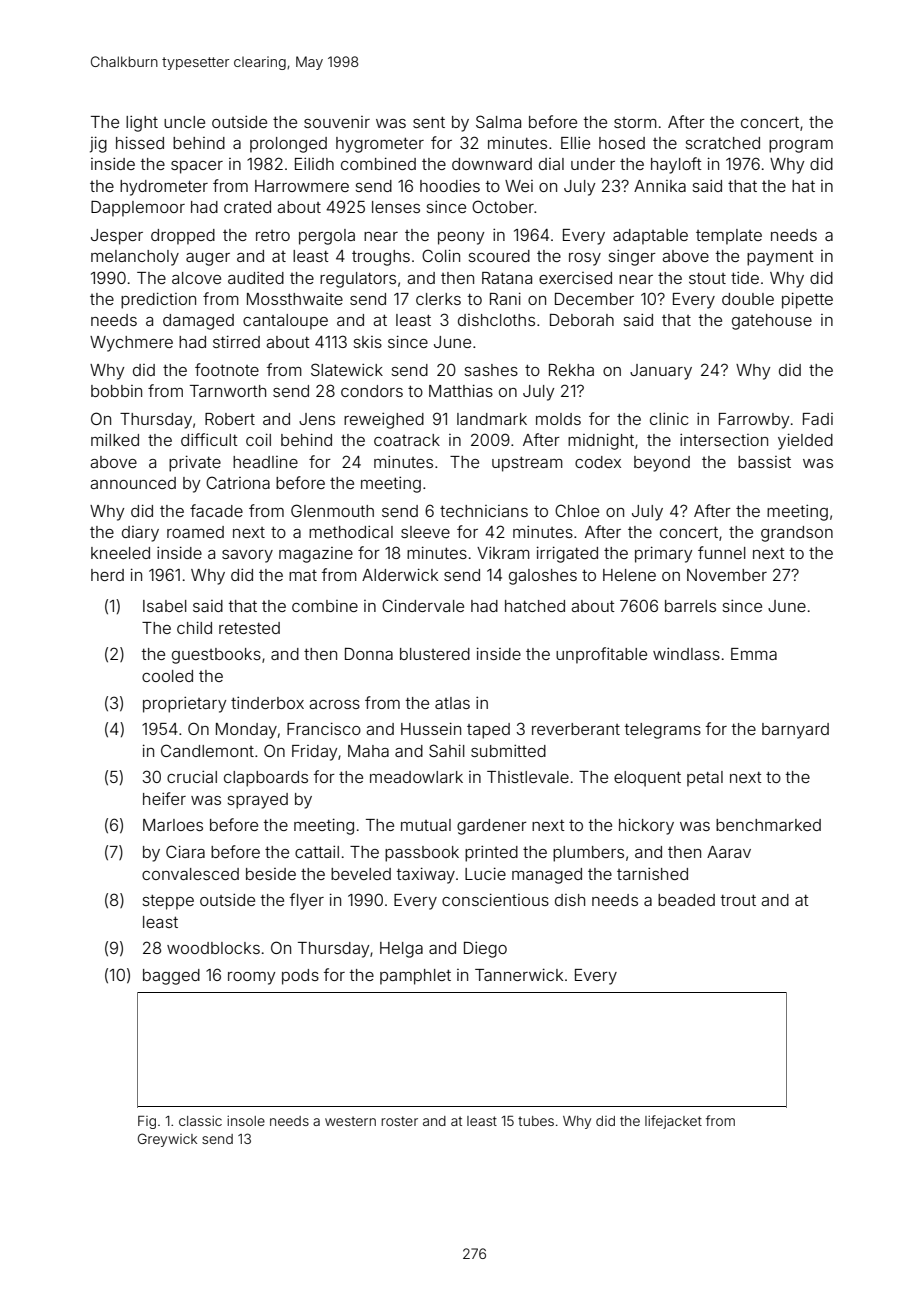  What do you see at coordinates (818, 419) in the image?
I see `Fadi` at bounding box center [818, 419].
